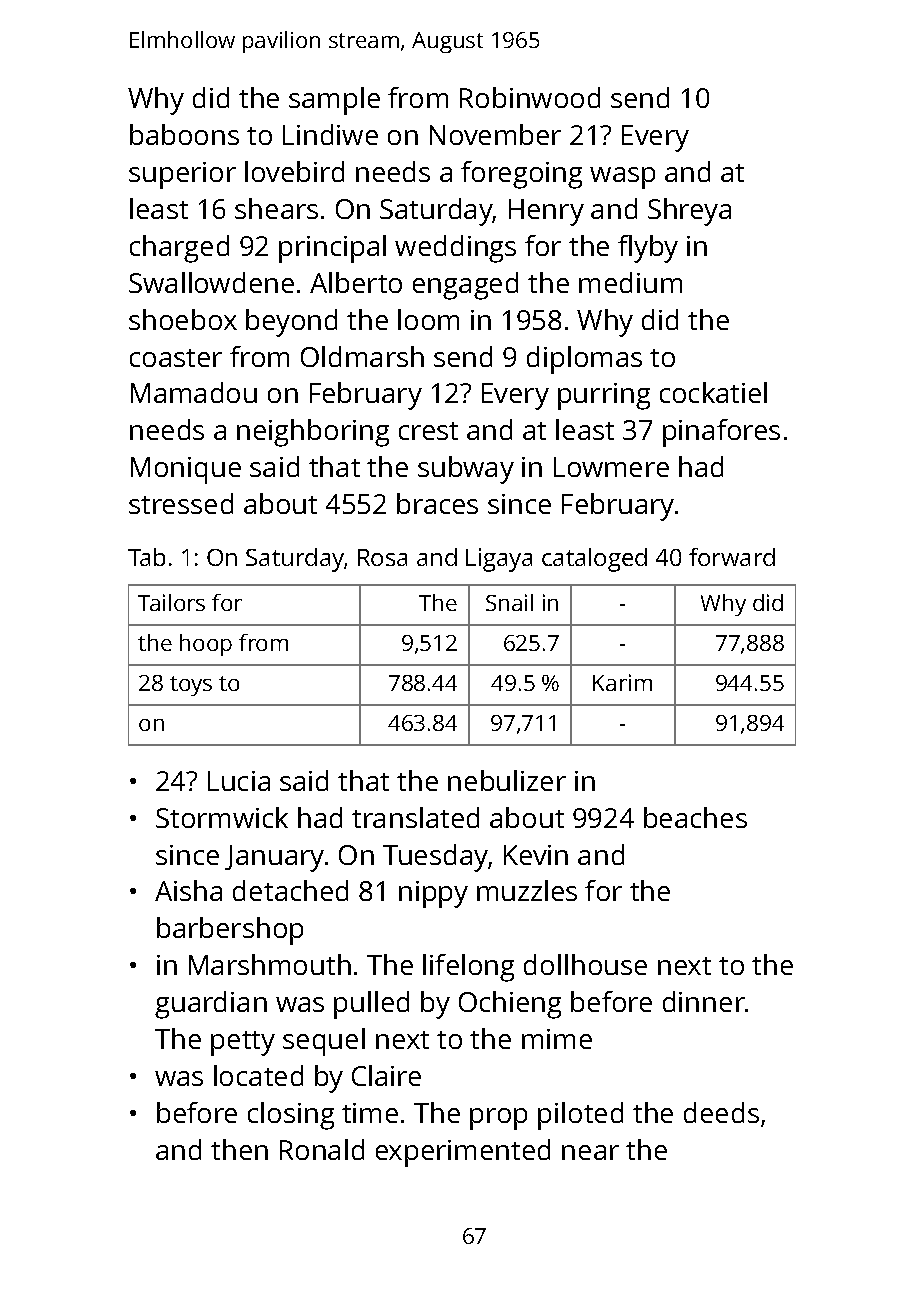  Describe the element at coordinates (507, 780) in the screenshot. I see `nebulizer` at that location.
